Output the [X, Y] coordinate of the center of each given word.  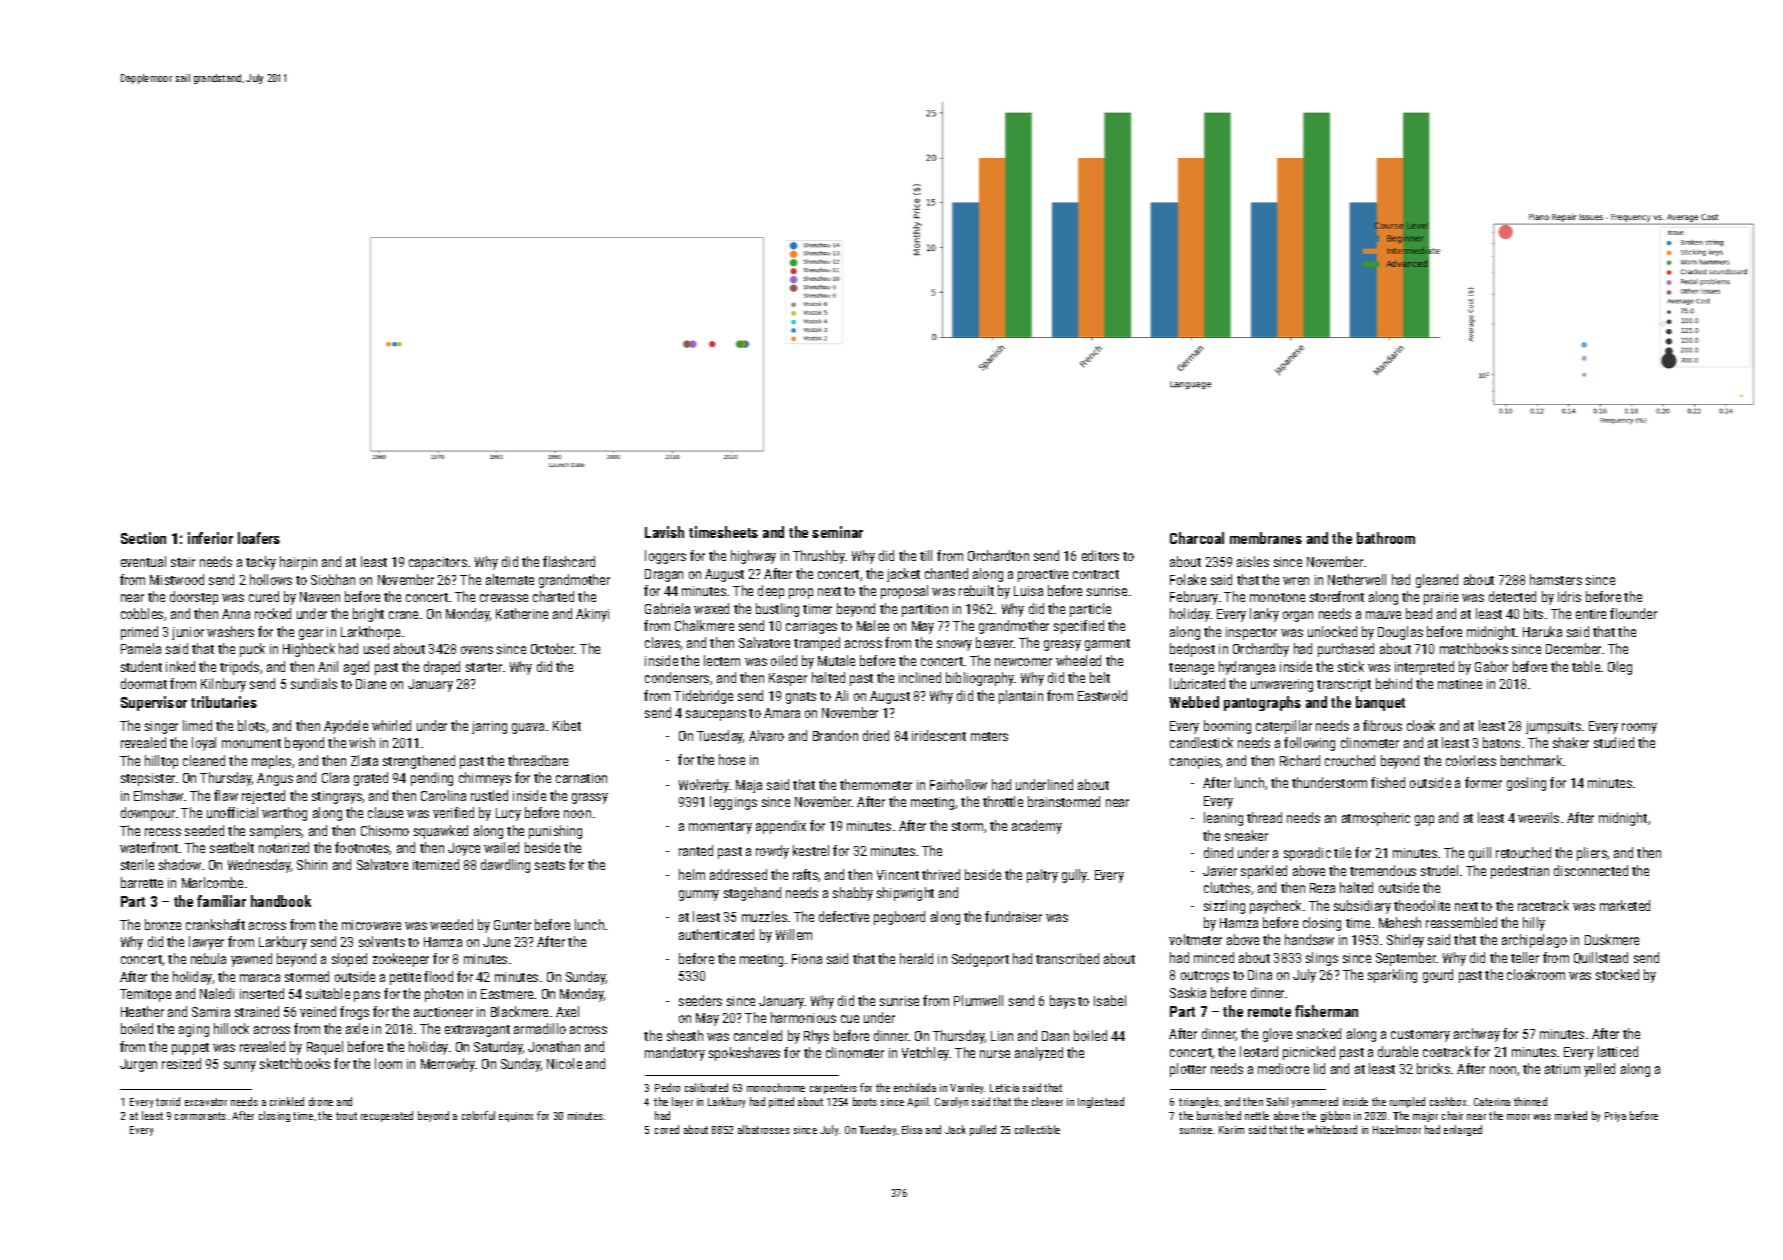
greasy [1062, 645]
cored [667, 1129]
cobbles [142, 613]
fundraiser [1013, 916]
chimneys [485, 779]
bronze [163, 924]
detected [1512, 596]
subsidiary [1362, 907]
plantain [1021, 697]
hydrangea [1247, 668]
